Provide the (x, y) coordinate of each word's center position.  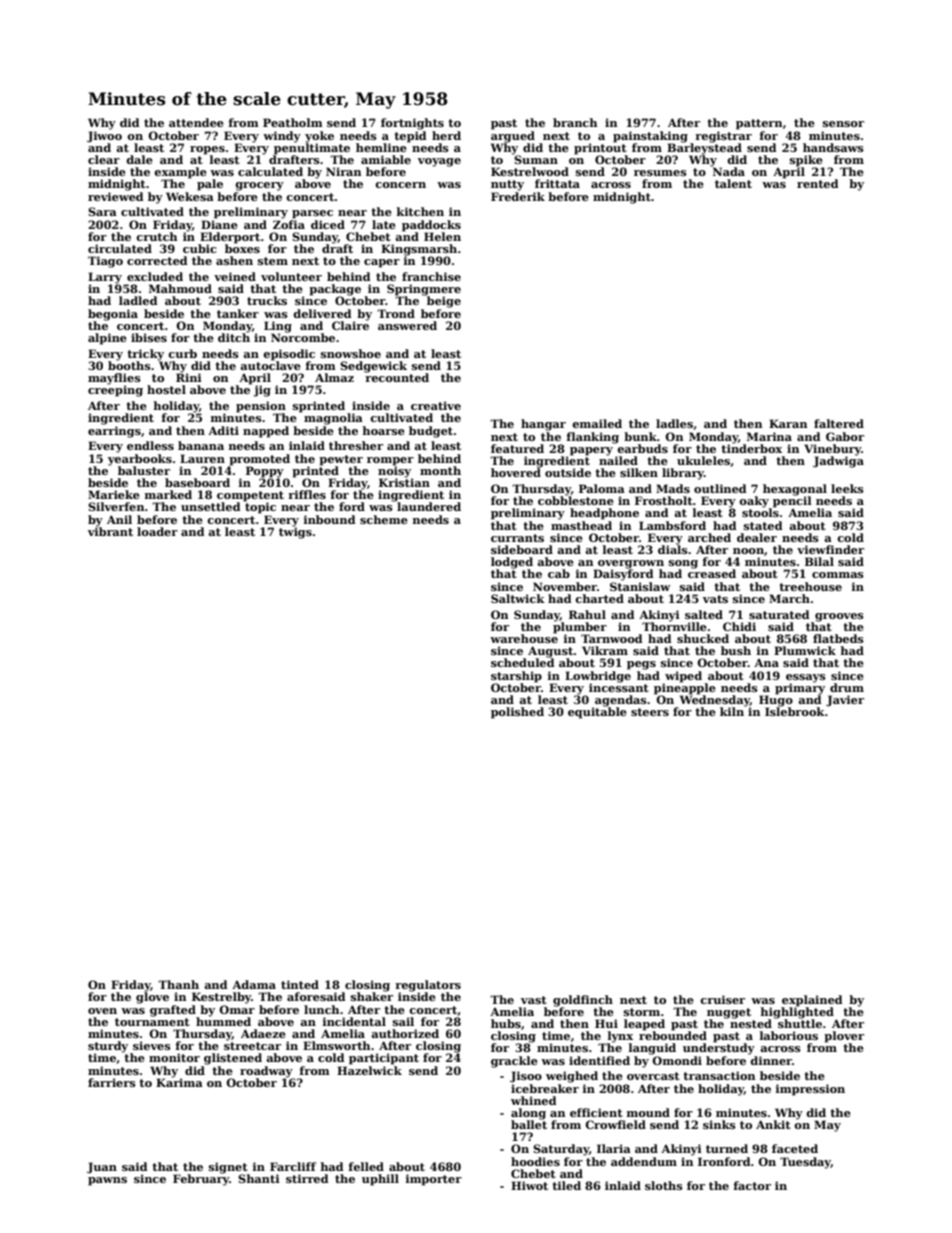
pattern (759, 124)
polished (517, 713)
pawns (107, 1181)
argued (513, 137)
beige (444, 302)
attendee (196, 122)
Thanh (178, 984)
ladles (674, 423)
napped (266, 432)
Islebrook (795, 711)
